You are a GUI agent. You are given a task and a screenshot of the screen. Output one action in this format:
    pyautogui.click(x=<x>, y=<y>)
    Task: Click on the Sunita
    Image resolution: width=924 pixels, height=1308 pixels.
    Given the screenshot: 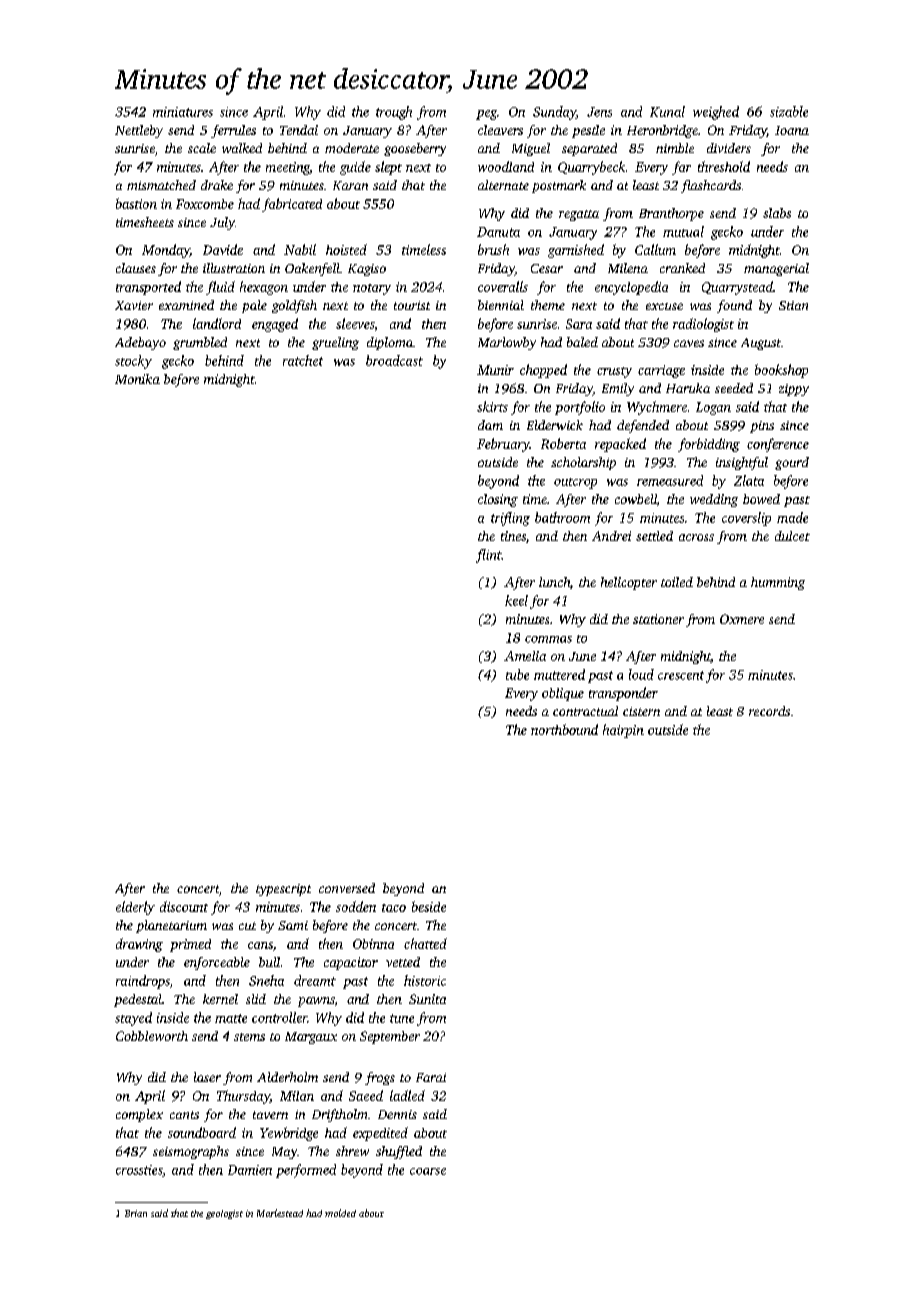 What is the action you would take?
    pyautogui.click(x=427, y=999)
